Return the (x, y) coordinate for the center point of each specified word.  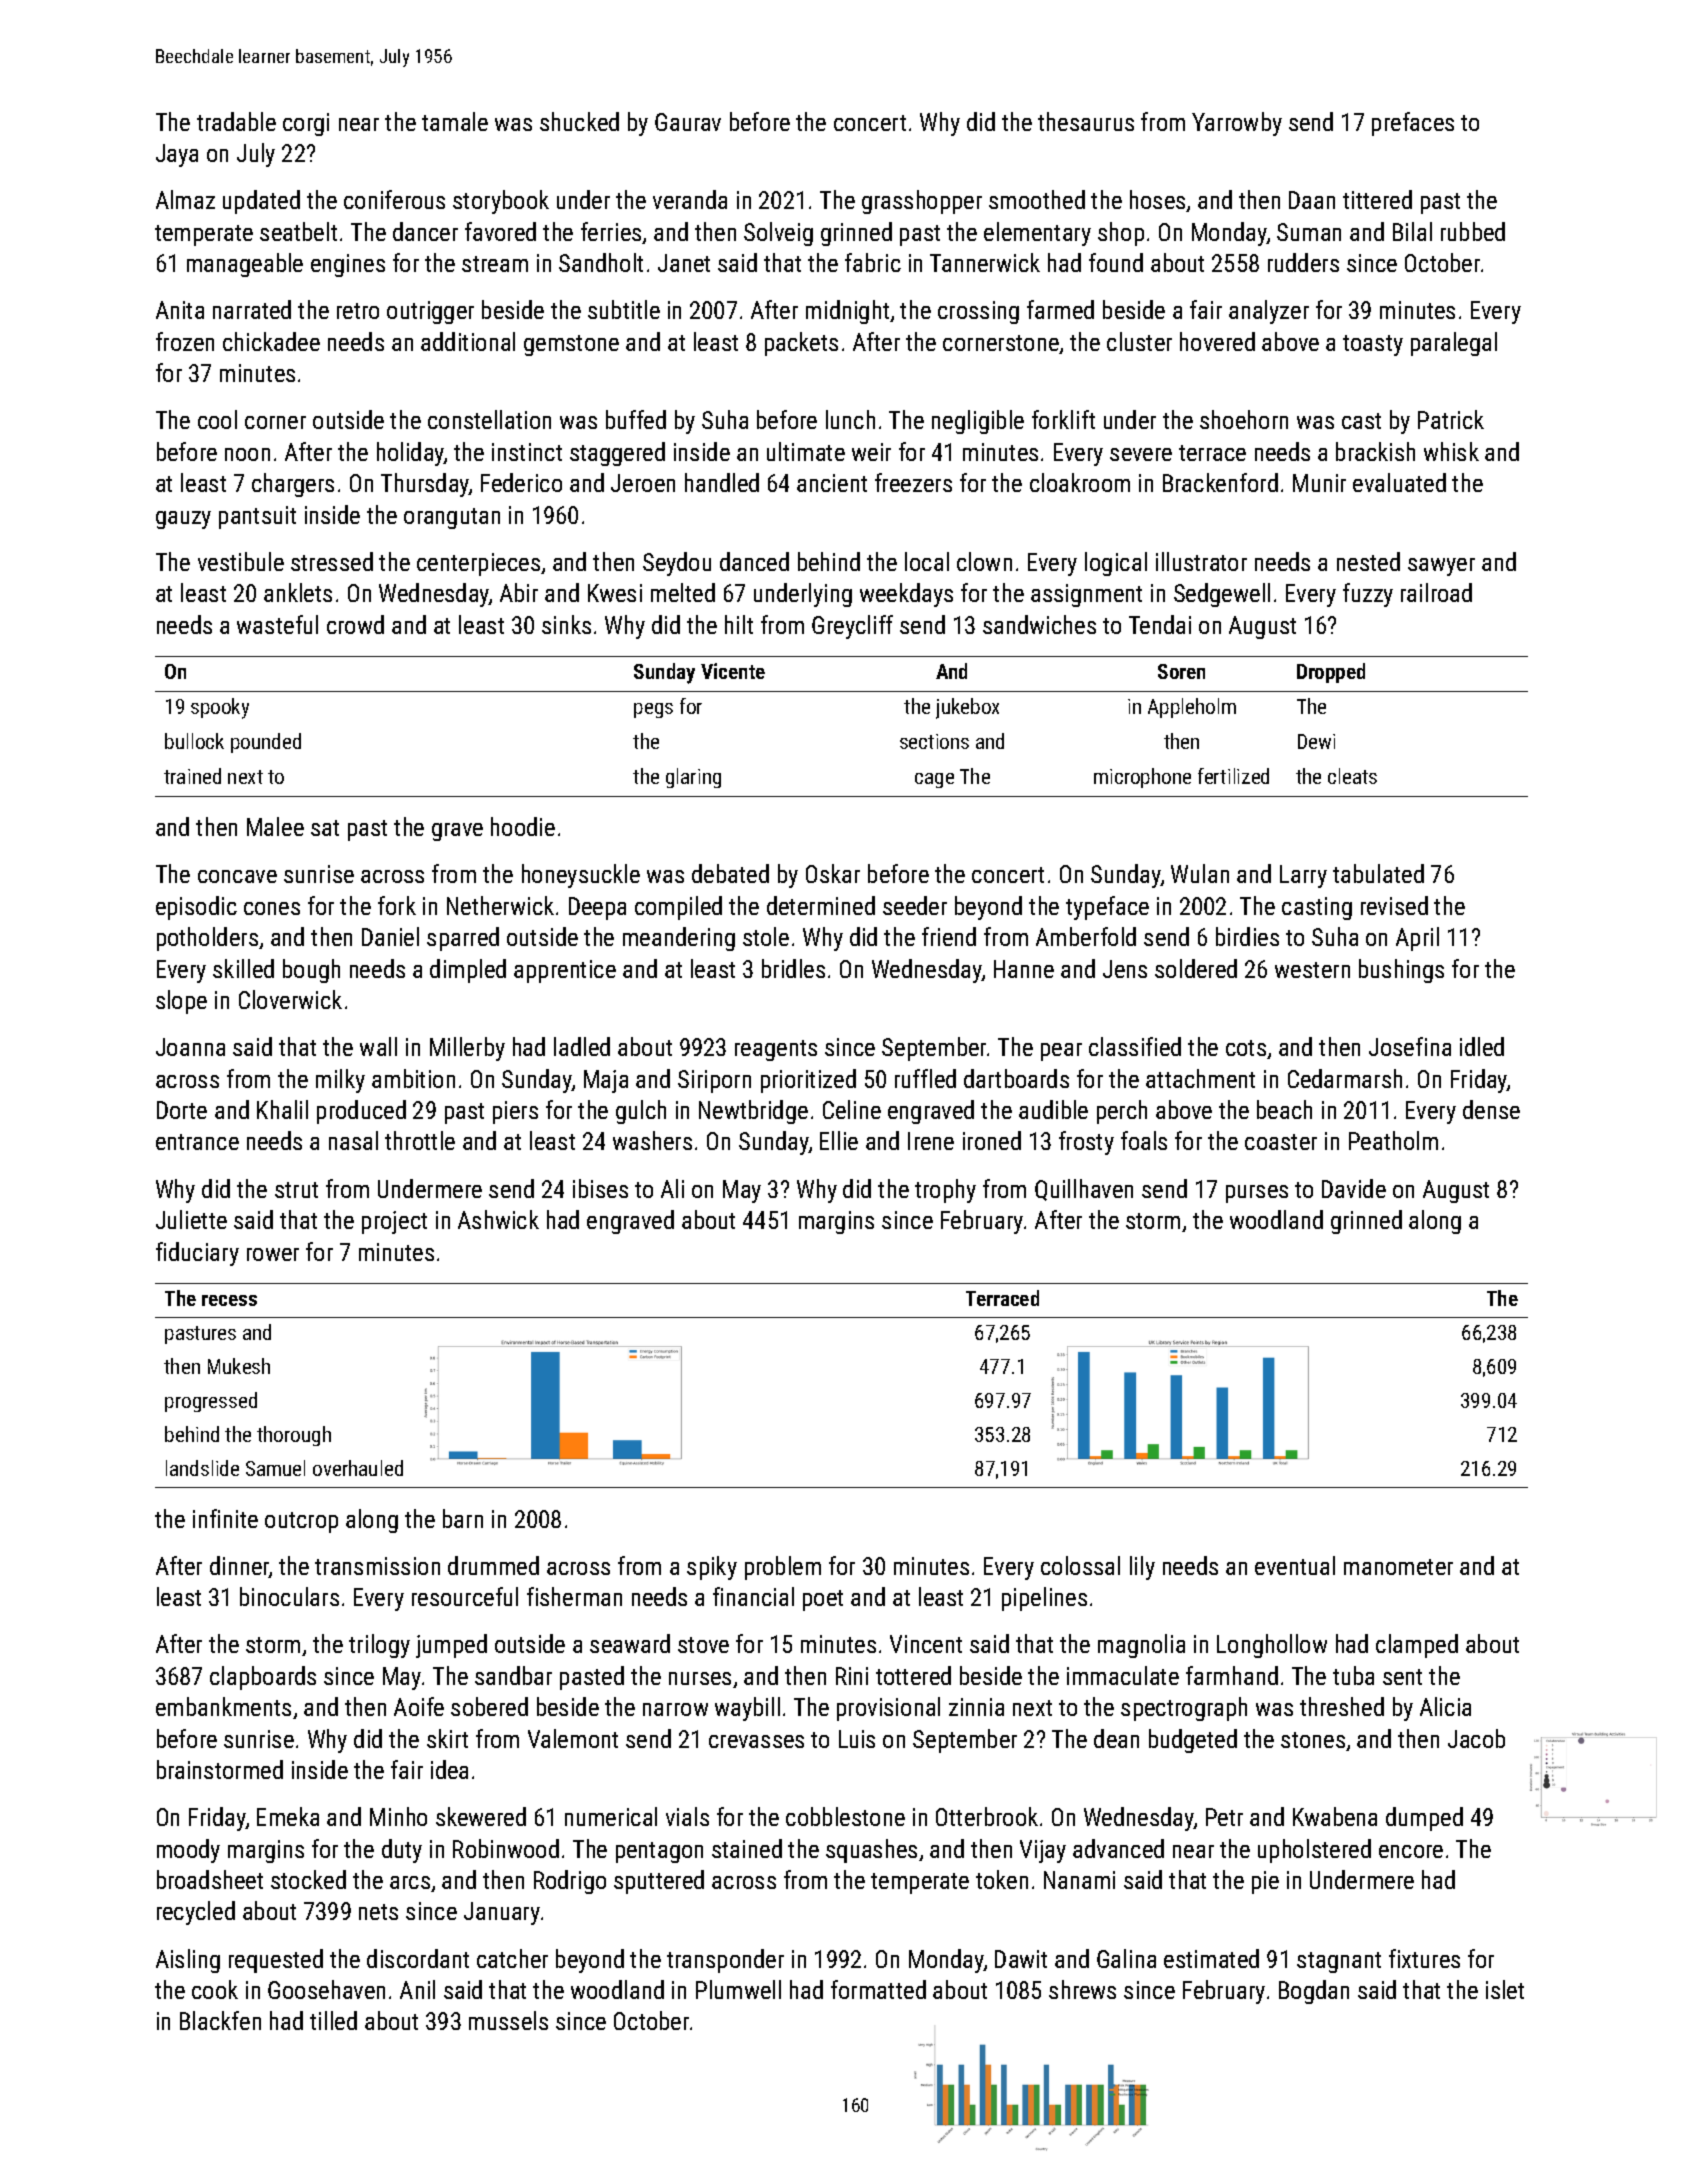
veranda (690, 199)
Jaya (177, 155)
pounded (266, 743)
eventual (1295, 1565)
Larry (1303, 876)
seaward (630, 1643)
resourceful (465, 1596)
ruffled (925, 1078)
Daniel (390, 936)
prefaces (1413, 124)
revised (1394, 905)
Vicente (733, 671)
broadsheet (210, 1879)
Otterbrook (987, 1816)
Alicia (1445, 1706)
